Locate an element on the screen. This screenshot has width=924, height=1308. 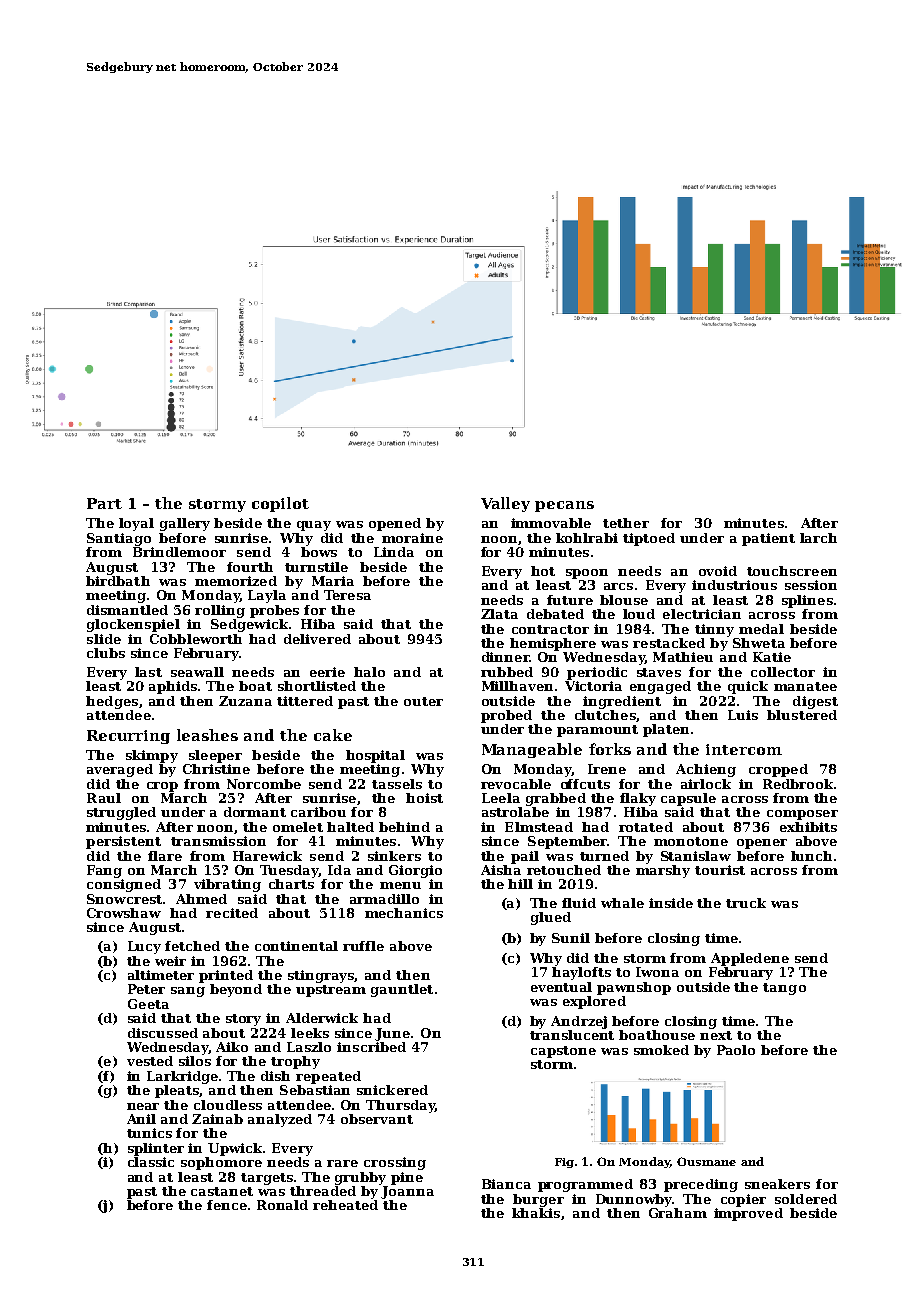
Part is located at coordinates (104, 503).
